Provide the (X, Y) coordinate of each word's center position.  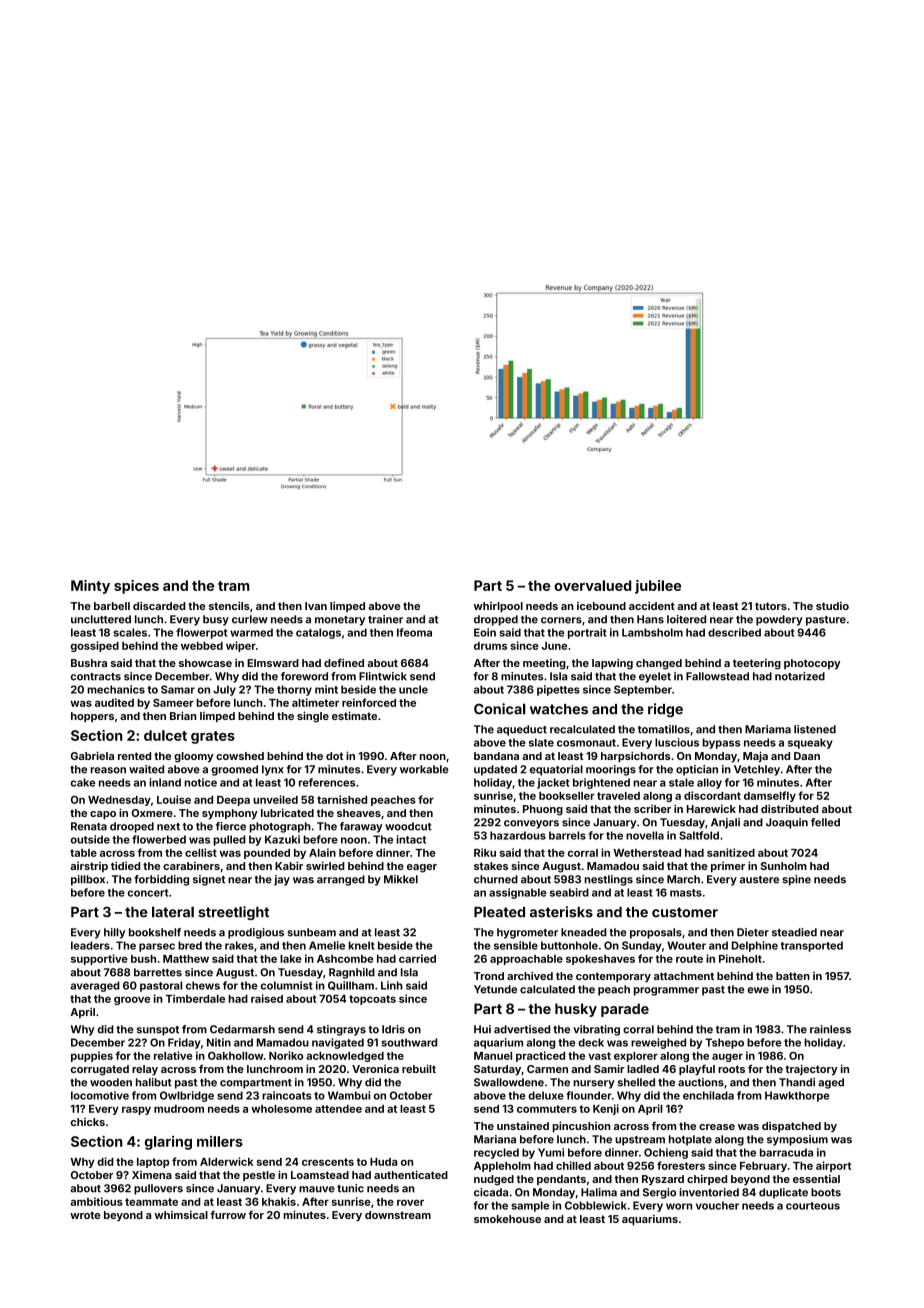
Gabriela (92, 755)
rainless (830, 1029)
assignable (518, 893)
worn (679, 1206)
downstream (398, 1215)
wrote (85, 1215)
